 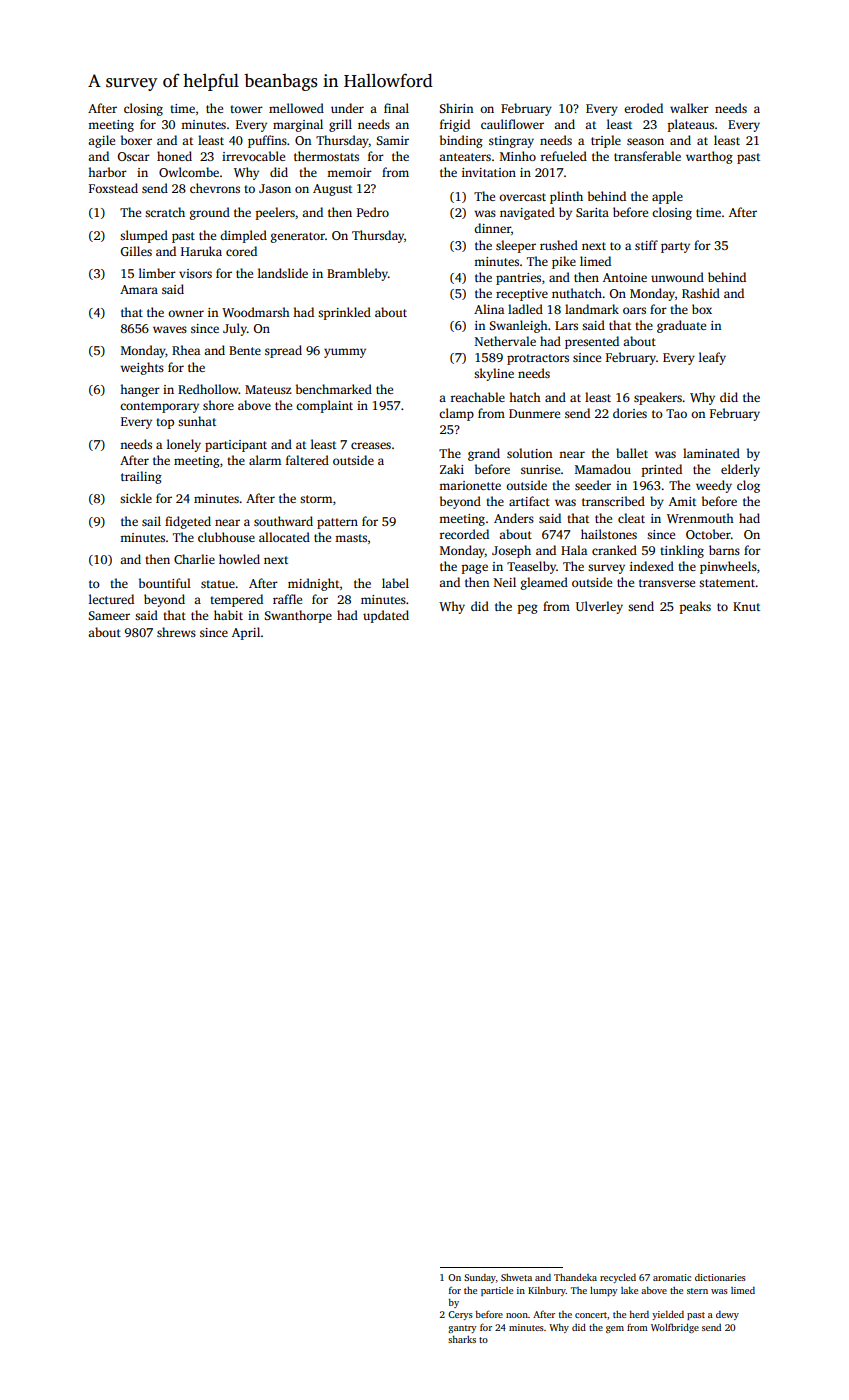 I want to click on sickle, so click(x=136, y=498).
